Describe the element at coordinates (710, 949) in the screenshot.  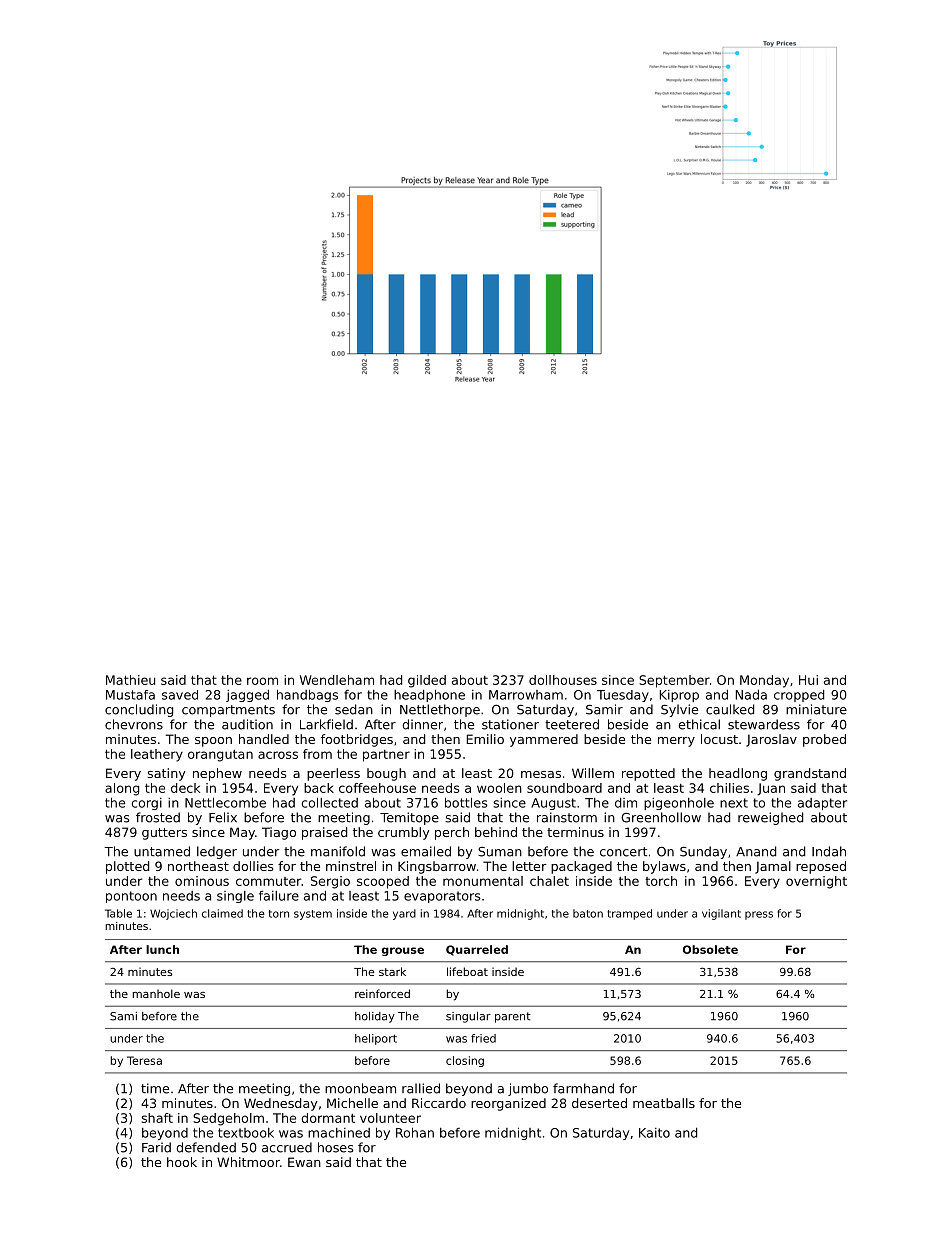
I see `Obsolete` at that location.
